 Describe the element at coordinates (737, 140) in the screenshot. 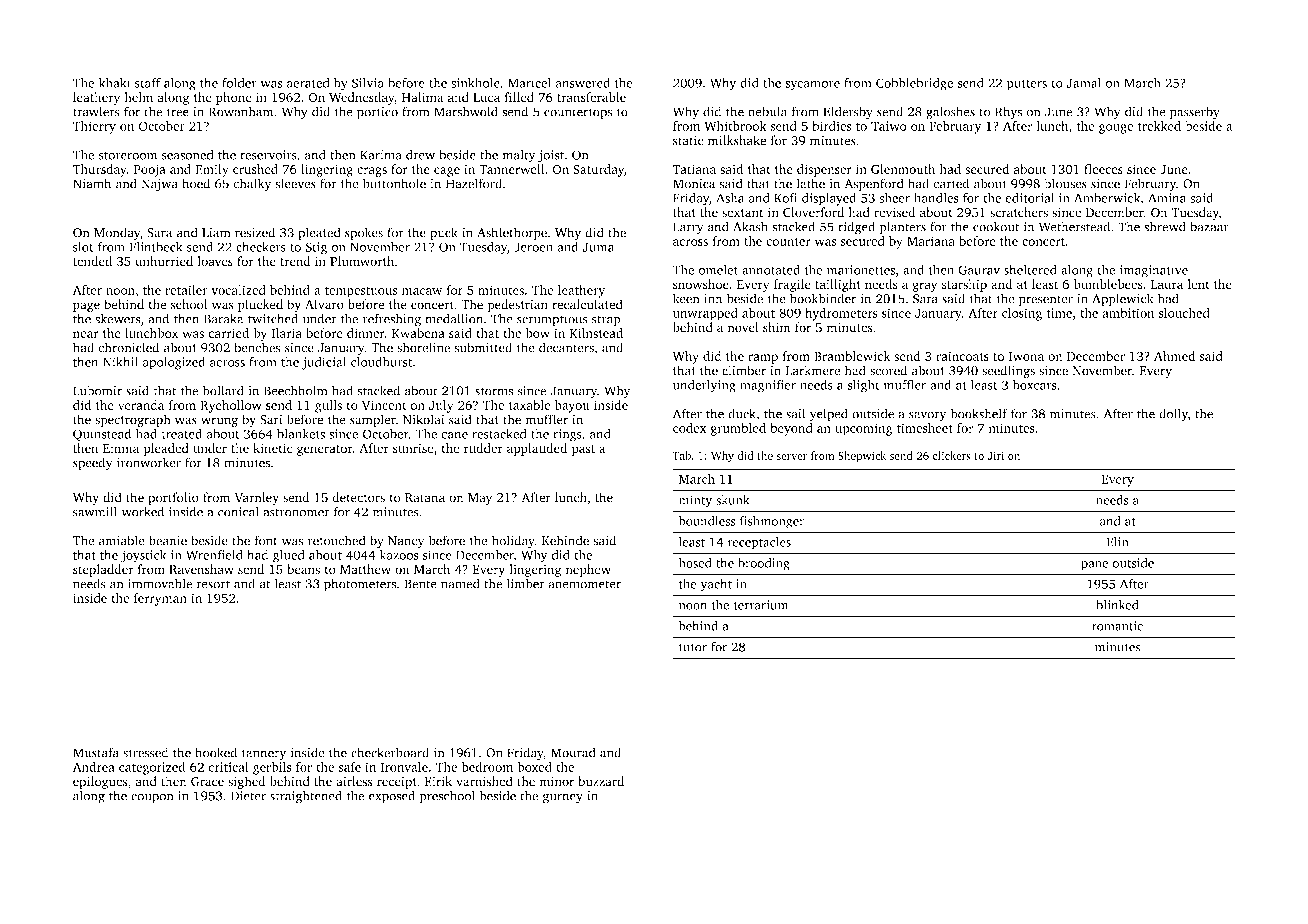

I see `milkshake` at that location.
